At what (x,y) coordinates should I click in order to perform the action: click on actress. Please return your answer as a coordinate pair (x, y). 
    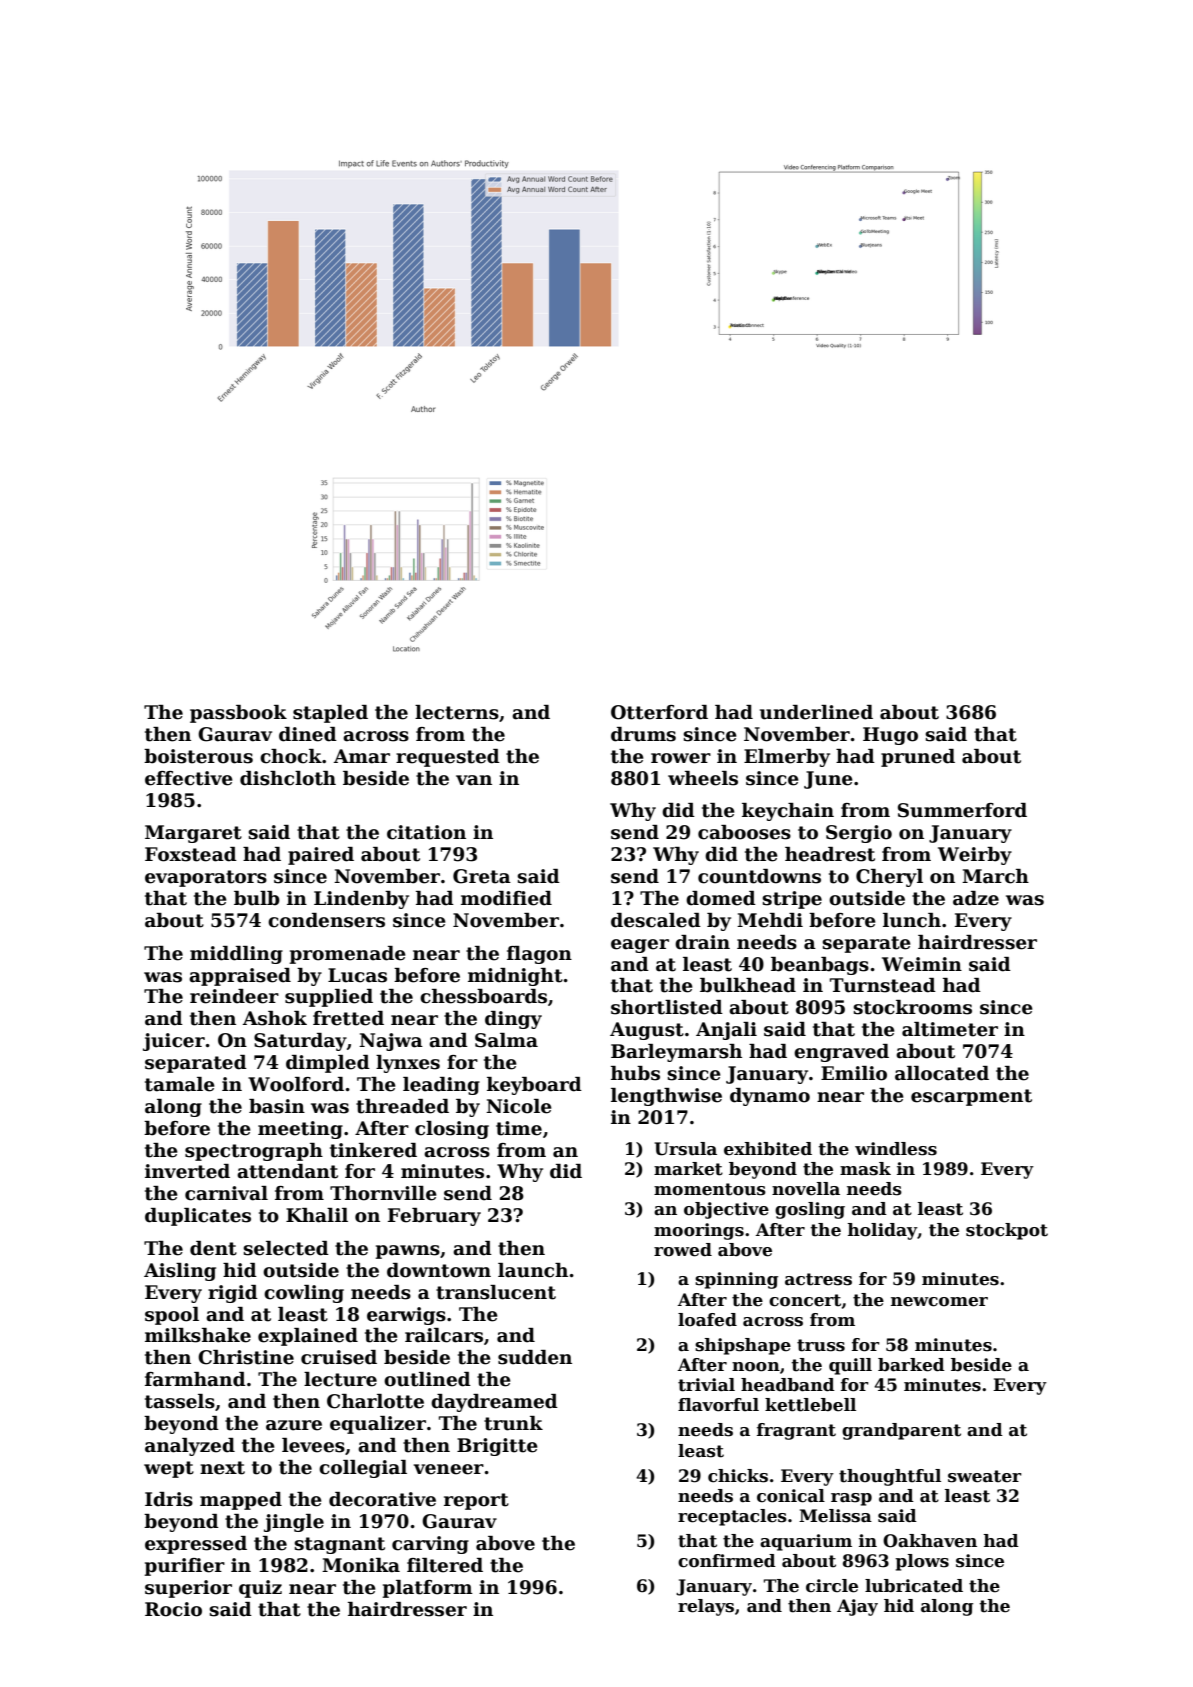
    Looking at the image, I should click on (818, 1279).
